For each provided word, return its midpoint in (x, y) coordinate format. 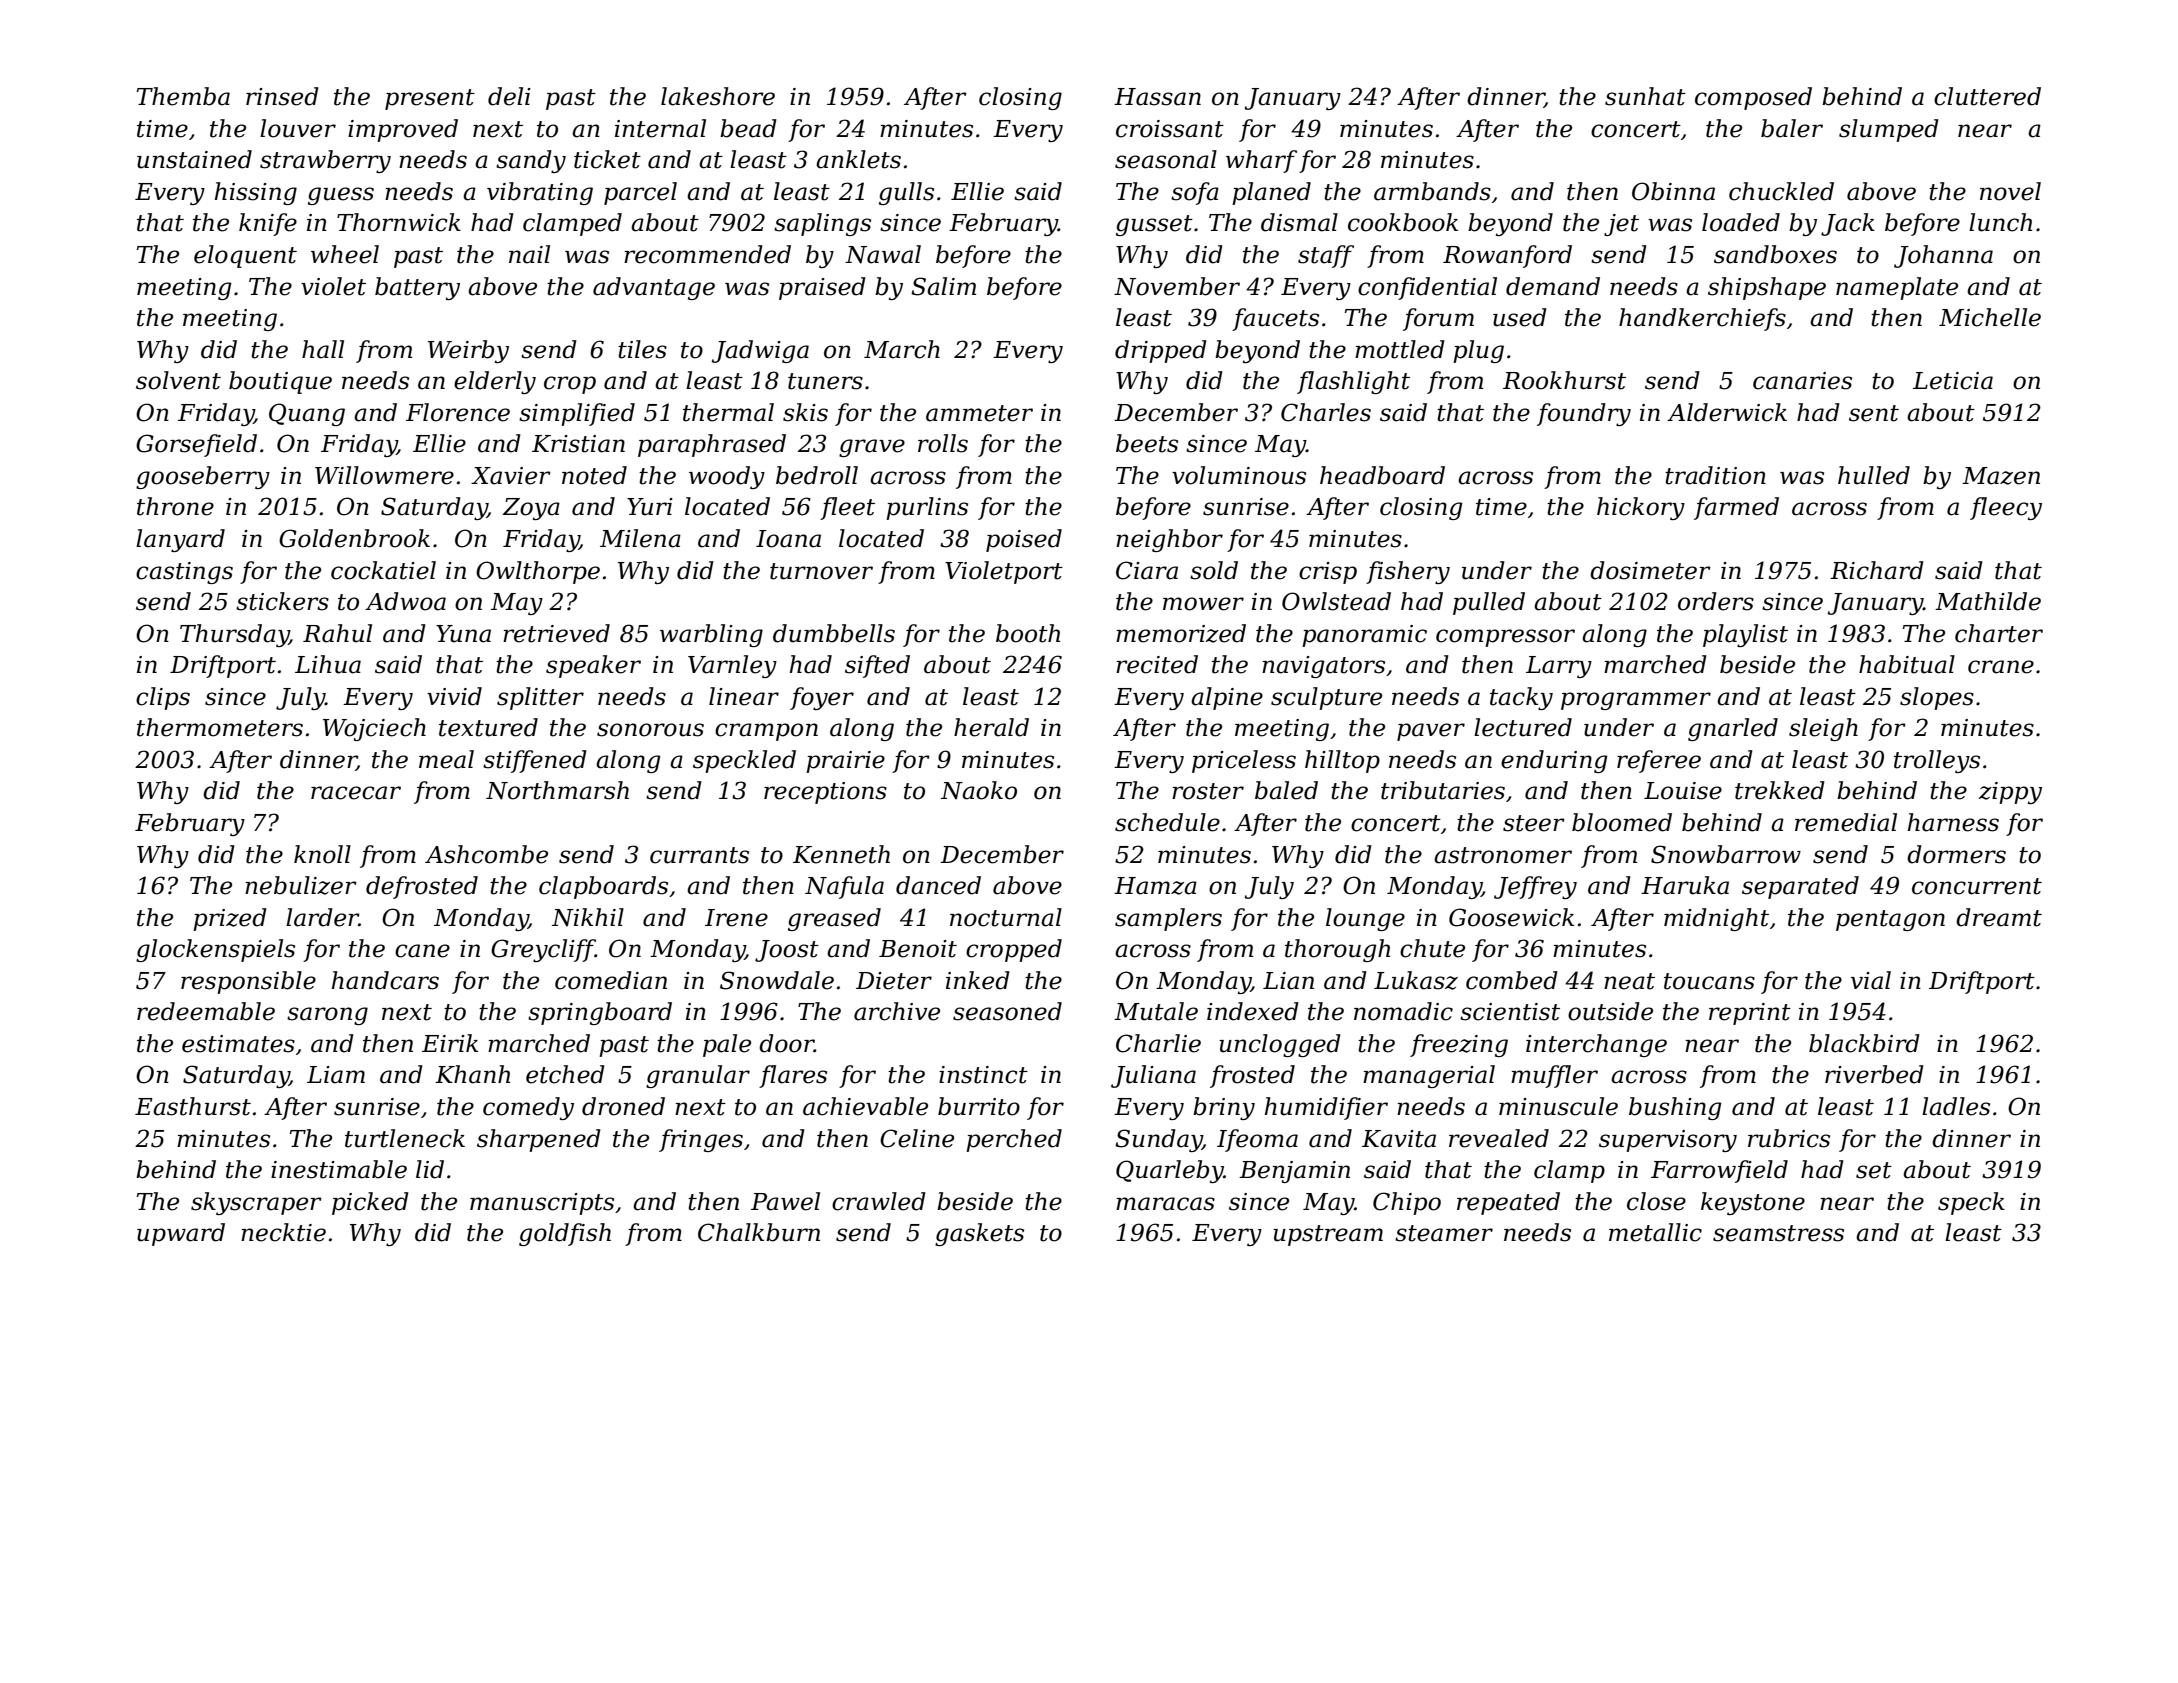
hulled (1874, 475)
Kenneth (841, 854)
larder (322, 917)
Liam (336, 1075)
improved (403, 130)
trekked (1780, 790)
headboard (1382, 475)
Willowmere (384, 475)
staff (1326, 256)
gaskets (979, 1234)
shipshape (1767, 288)
